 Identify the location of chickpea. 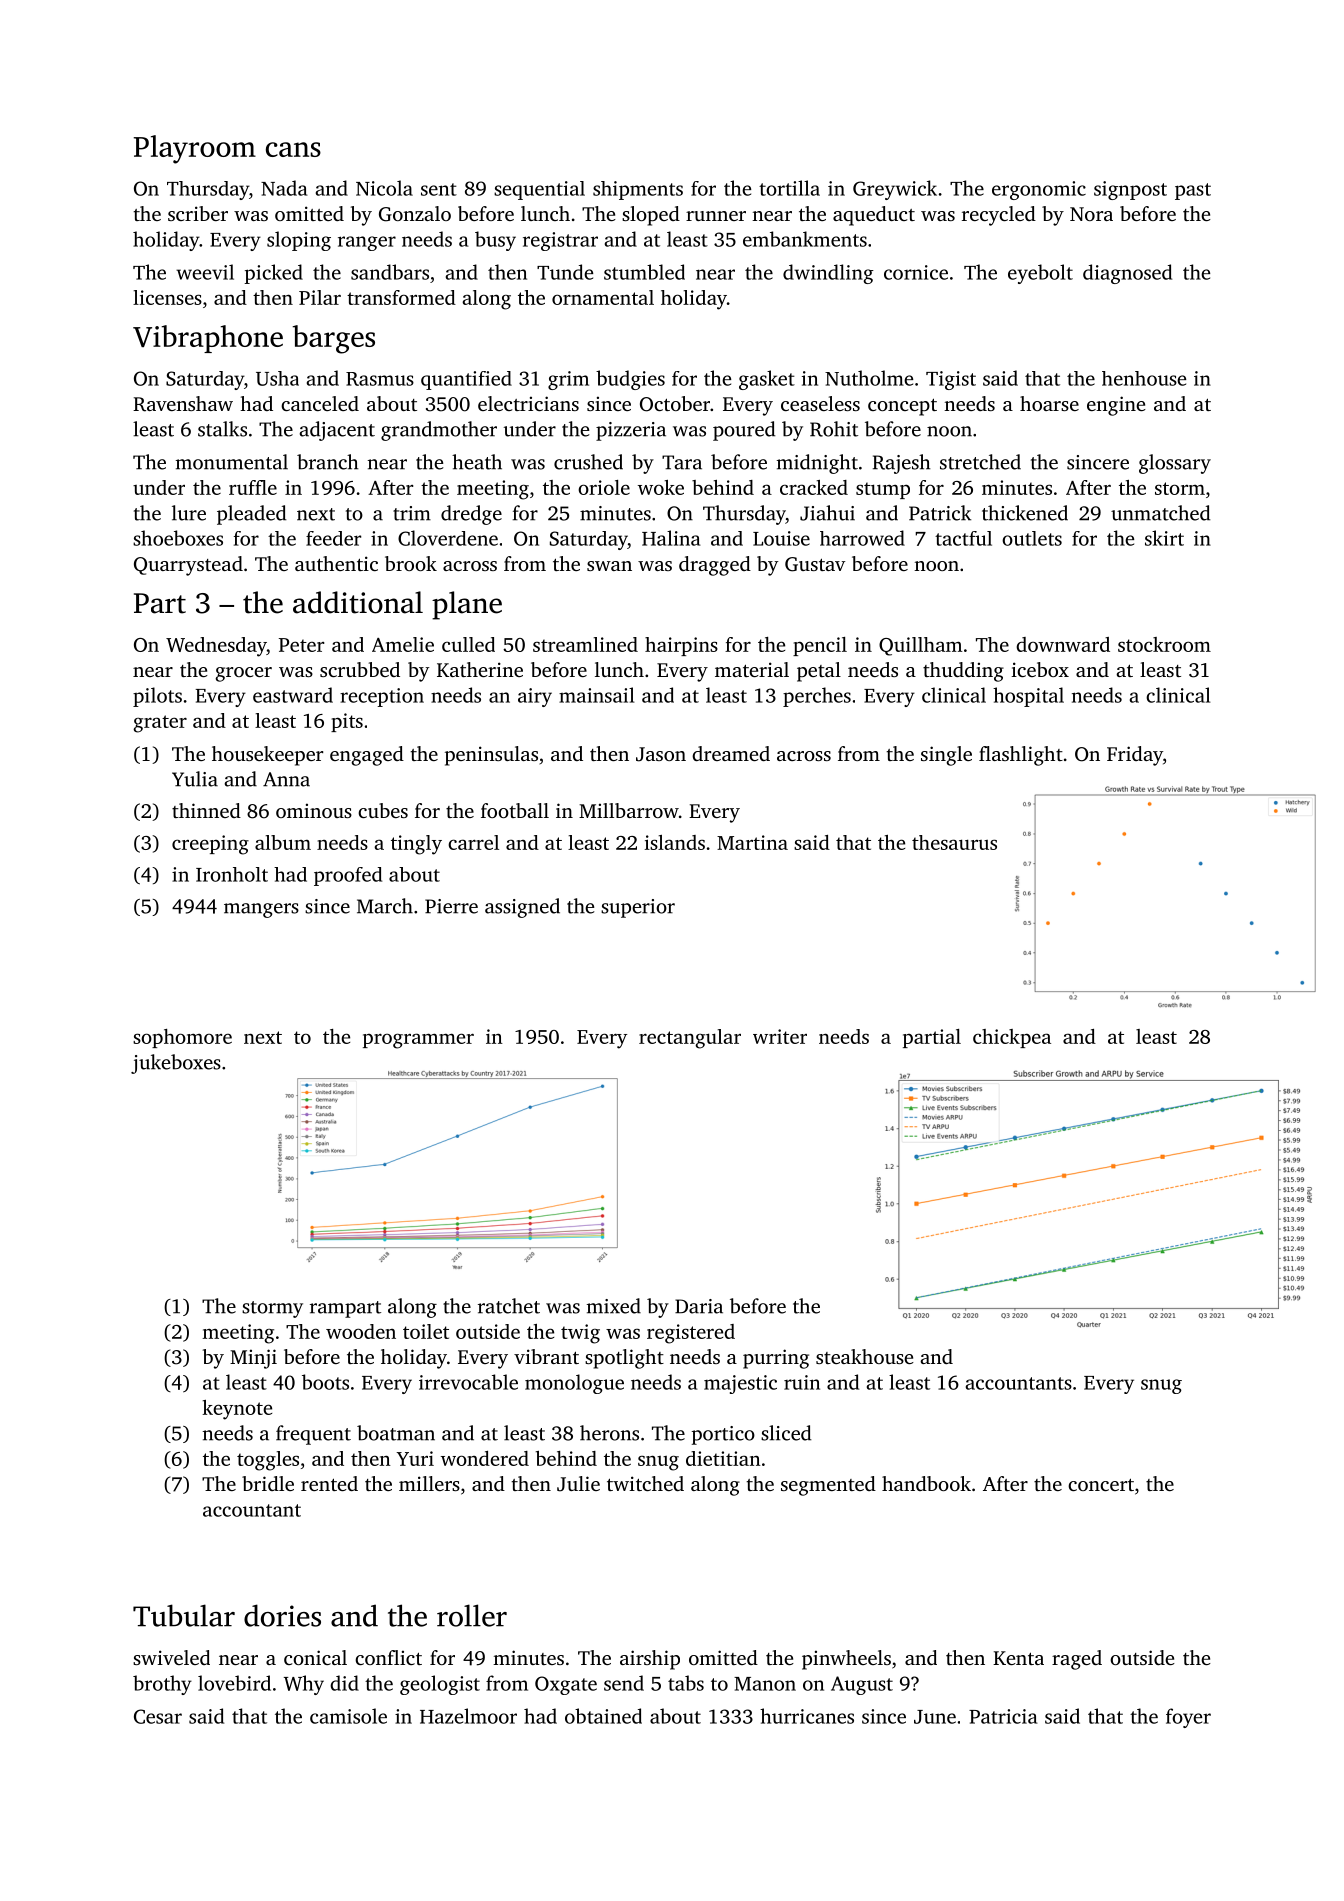
(1012, 1038).
